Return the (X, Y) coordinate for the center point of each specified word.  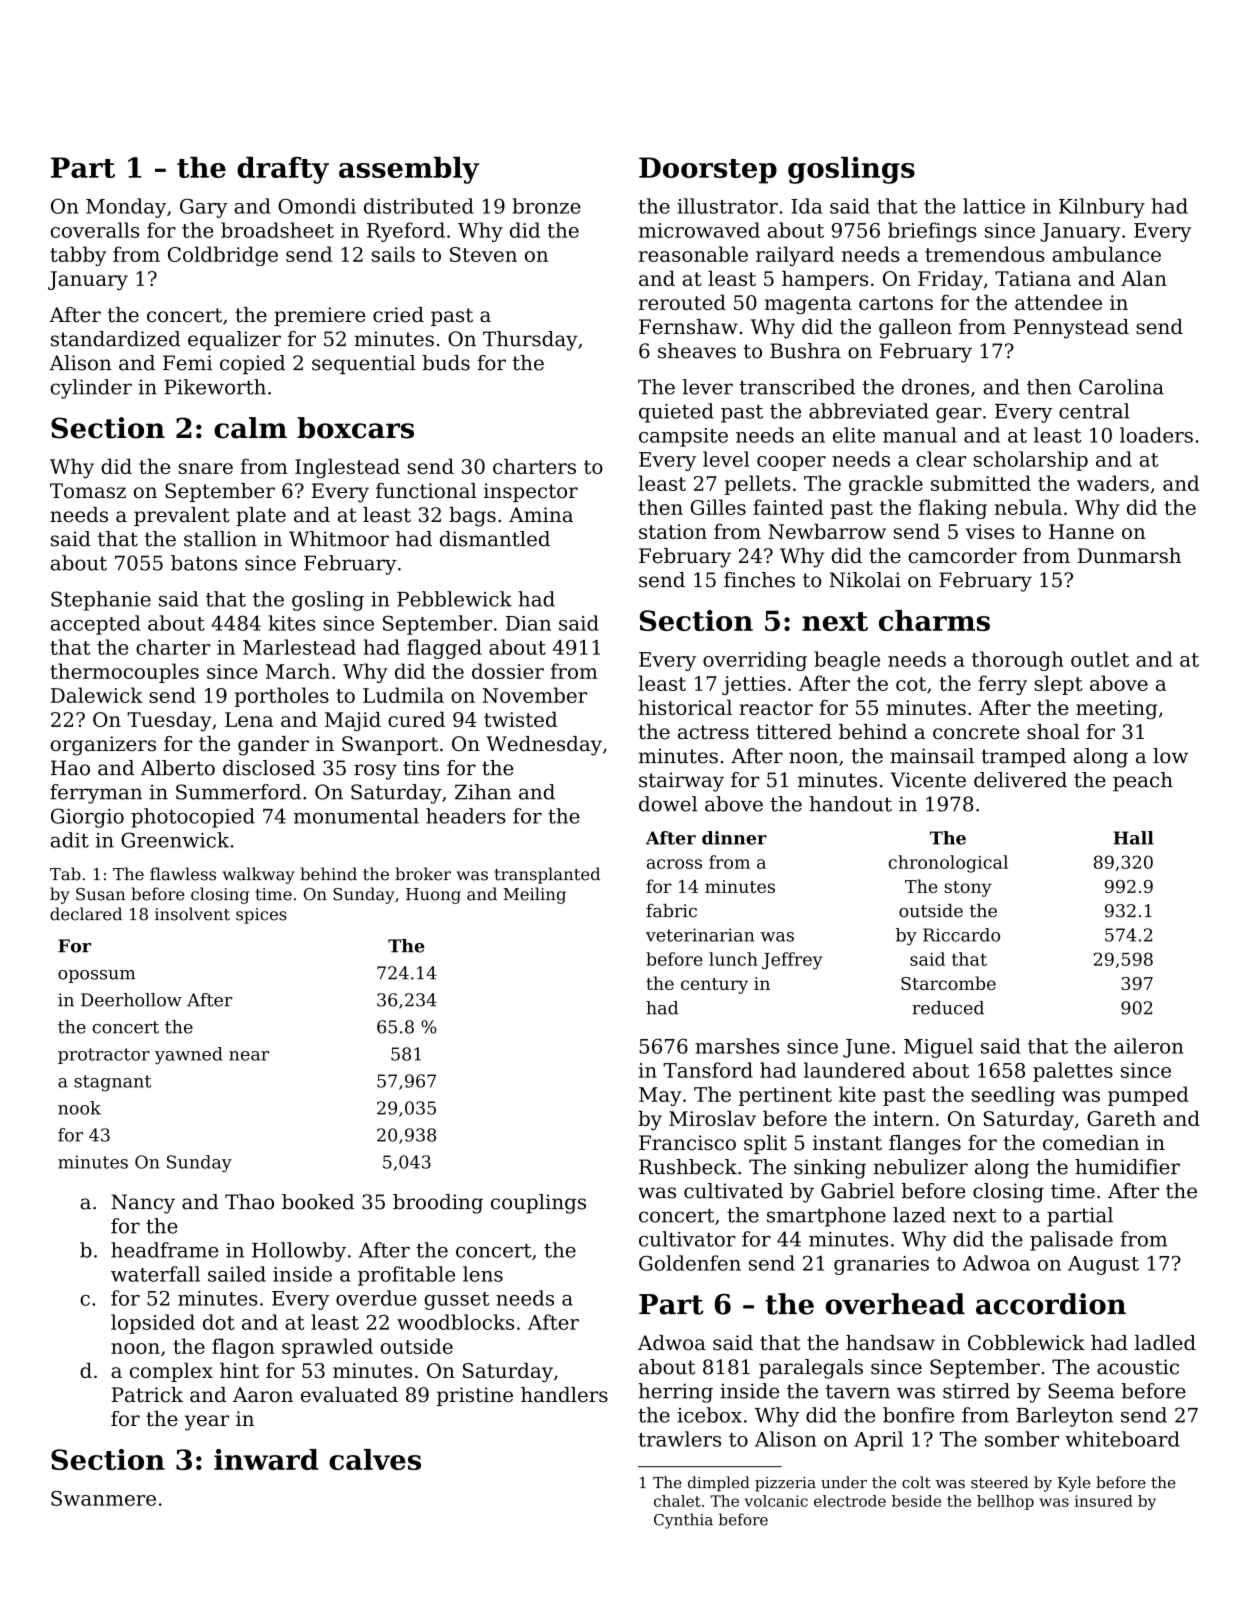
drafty (283, 170)
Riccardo (961, 935)
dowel (668, 804)
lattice (994, 206)
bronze (546, 206)
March (298, 671)
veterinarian (700, 935)
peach (1143, 782)
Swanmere (103, 1498)
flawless (183, 874)
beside (916, 1501)
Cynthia (683, 1521)
